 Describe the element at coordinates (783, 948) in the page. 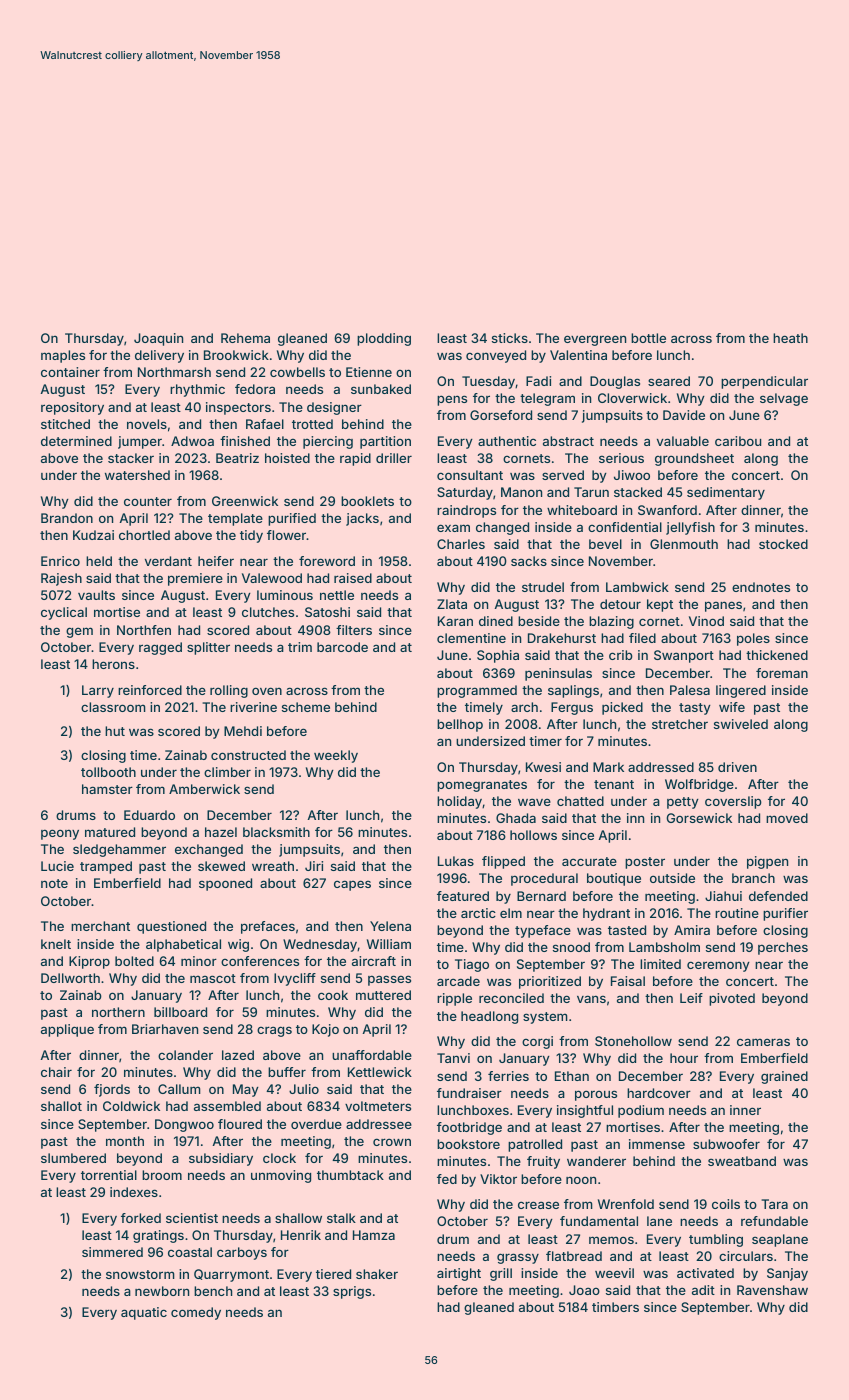

I see `perches` at that location.
